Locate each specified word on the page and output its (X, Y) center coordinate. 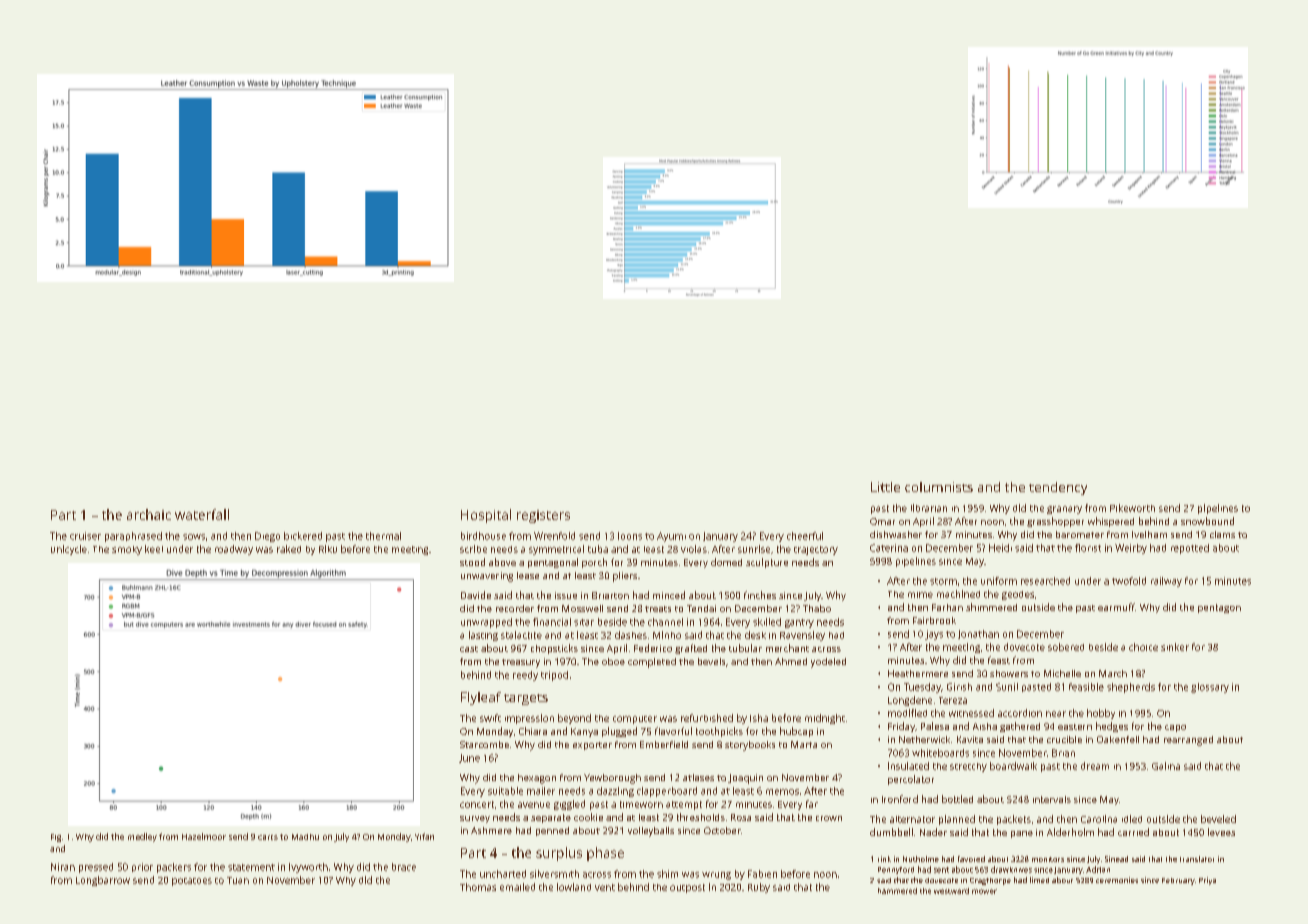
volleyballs (651, 832)
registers (543, 516)
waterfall (202, 514)
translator (1197, 859)
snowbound (1207, 521)
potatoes (192, 882)
